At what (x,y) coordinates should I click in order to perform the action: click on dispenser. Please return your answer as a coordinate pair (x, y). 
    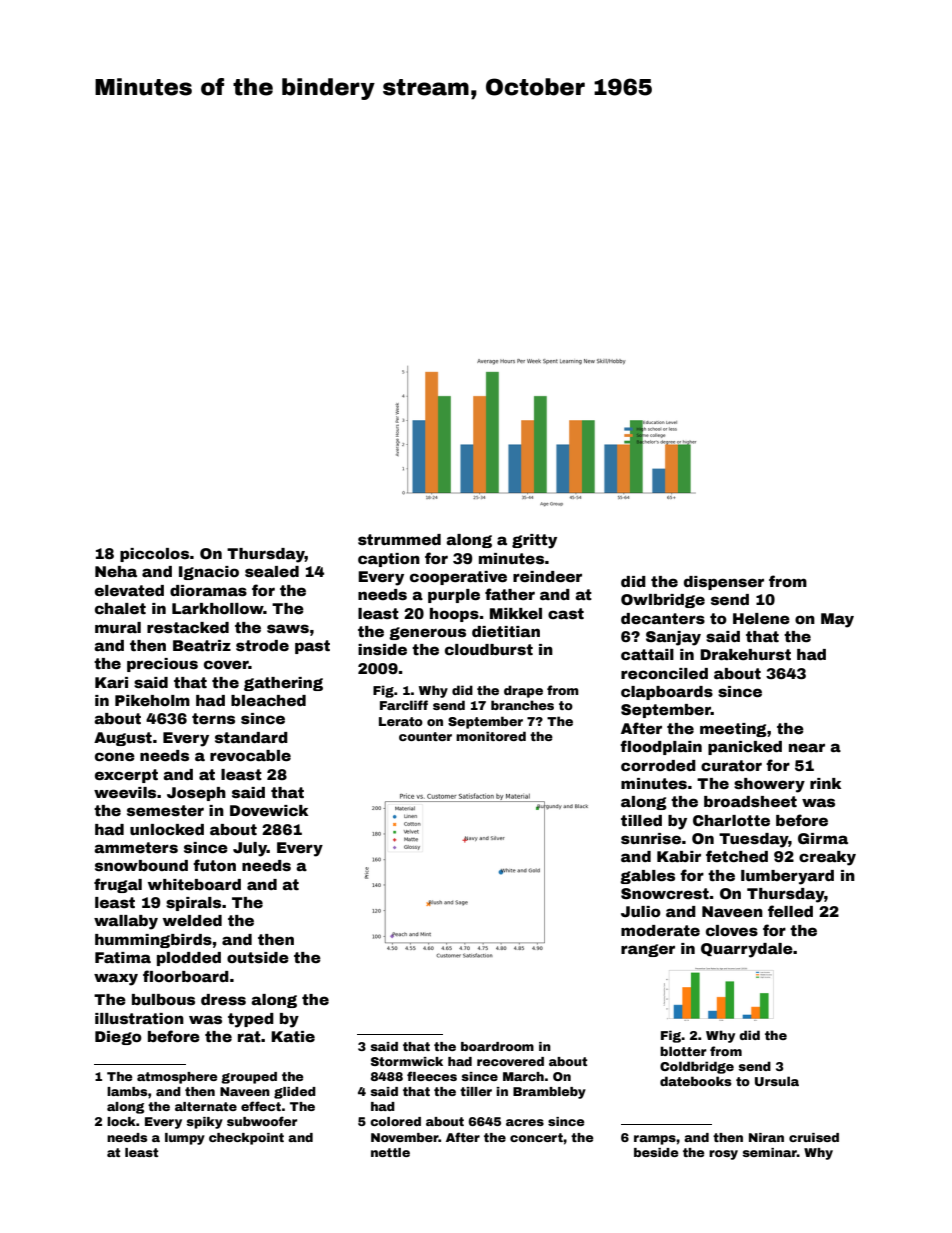
    Looking at the image, I should click on (724, 583).
